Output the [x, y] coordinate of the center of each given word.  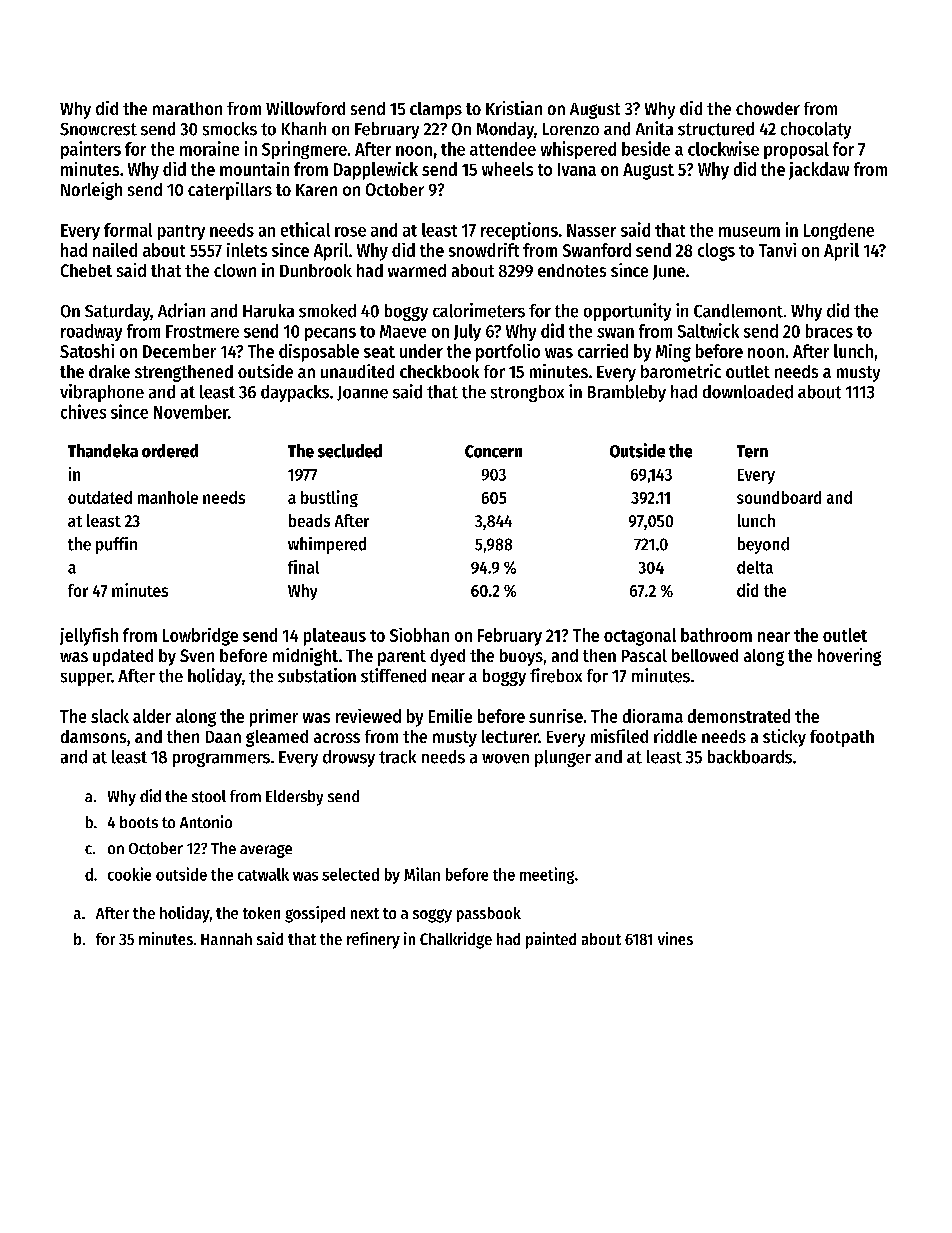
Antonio [206, 821]
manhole [168, 497]
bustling [329, 498]
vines [675, 938]
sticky [784, 738]
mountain [254, 169]
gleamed [277, 738]
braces [829, 331]
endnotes [572, 270]
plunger [563, 758]
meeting [547, 875]
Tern [752, 451]
